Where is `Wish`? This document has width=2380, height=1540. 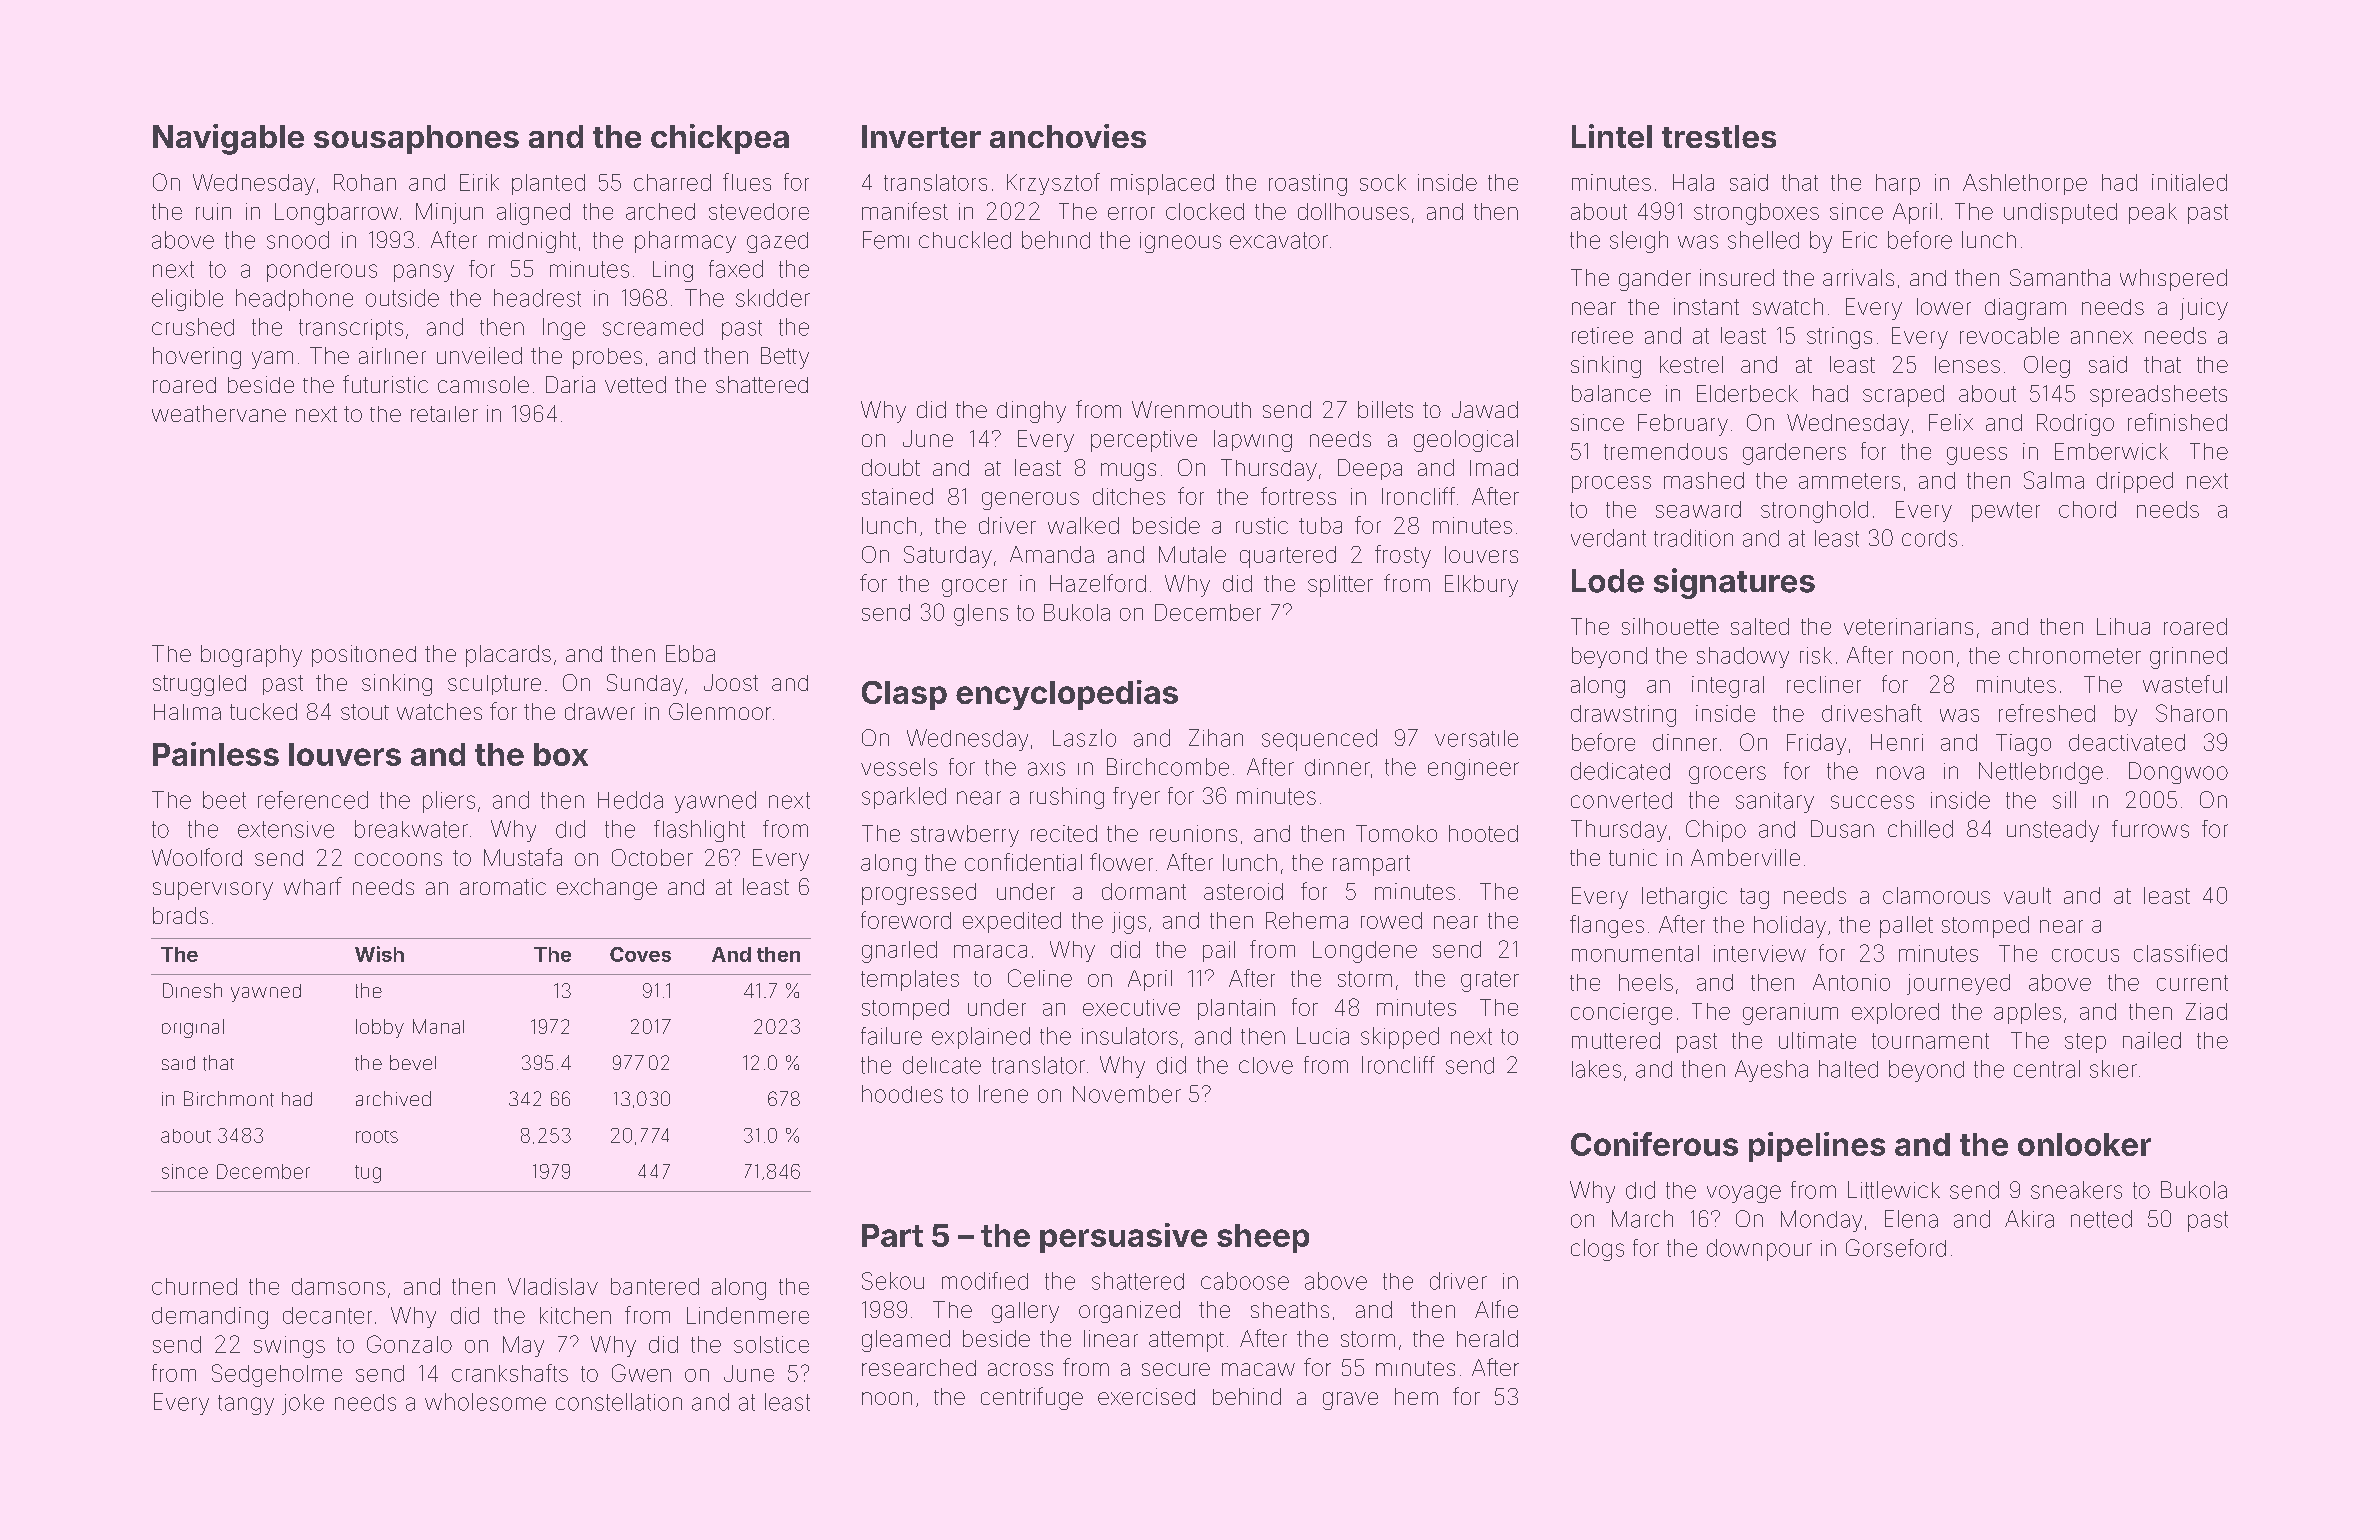 Wish is located at coordinates (379, 954).
